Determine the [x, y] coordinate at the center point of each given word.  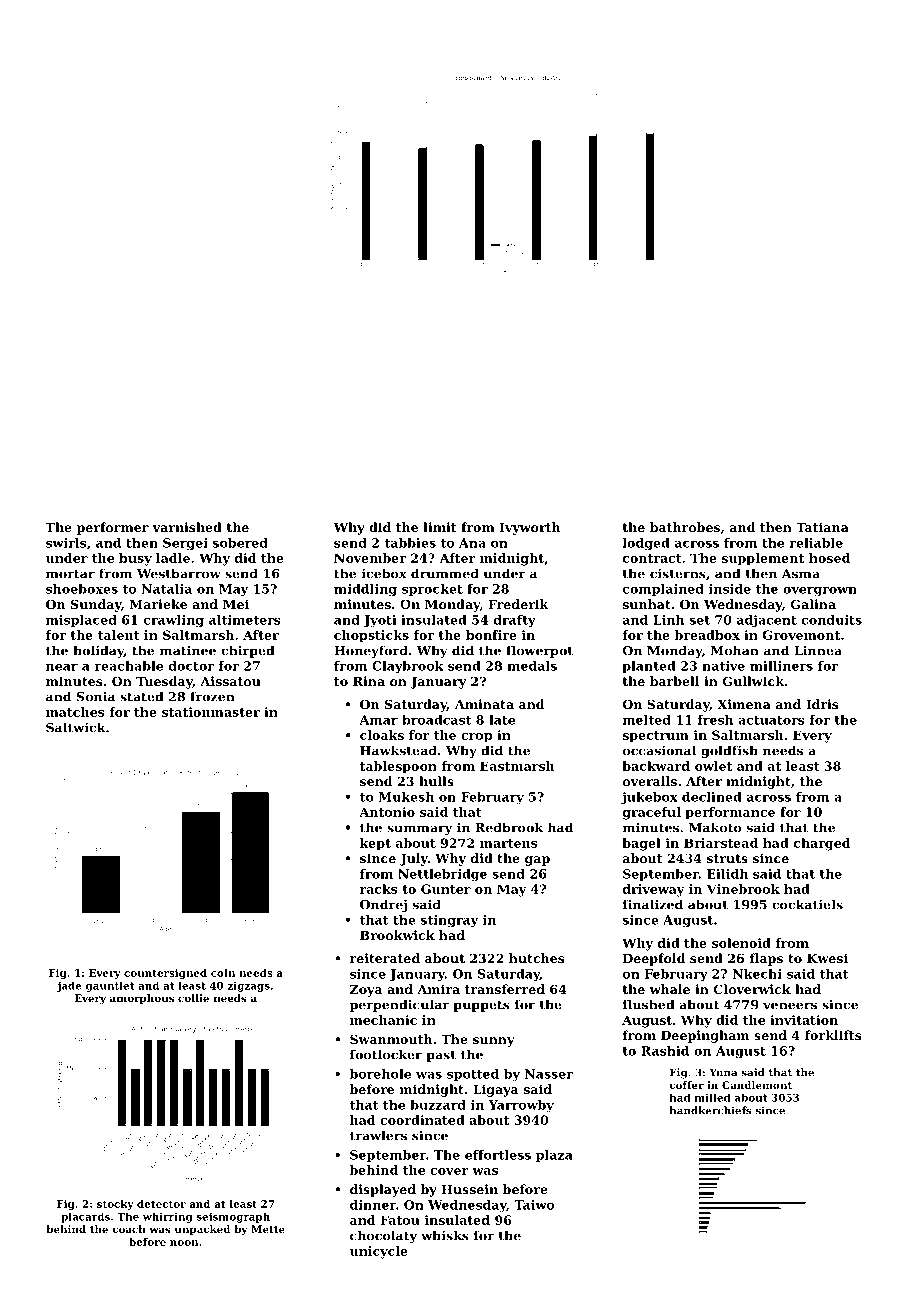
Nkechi [757, 974]
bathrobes [685, 527]
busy [135, 559]
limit [440, 527]
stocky [115, 1205]
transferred [505, 989]
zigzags [249, 987]
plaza [554, 1156]
